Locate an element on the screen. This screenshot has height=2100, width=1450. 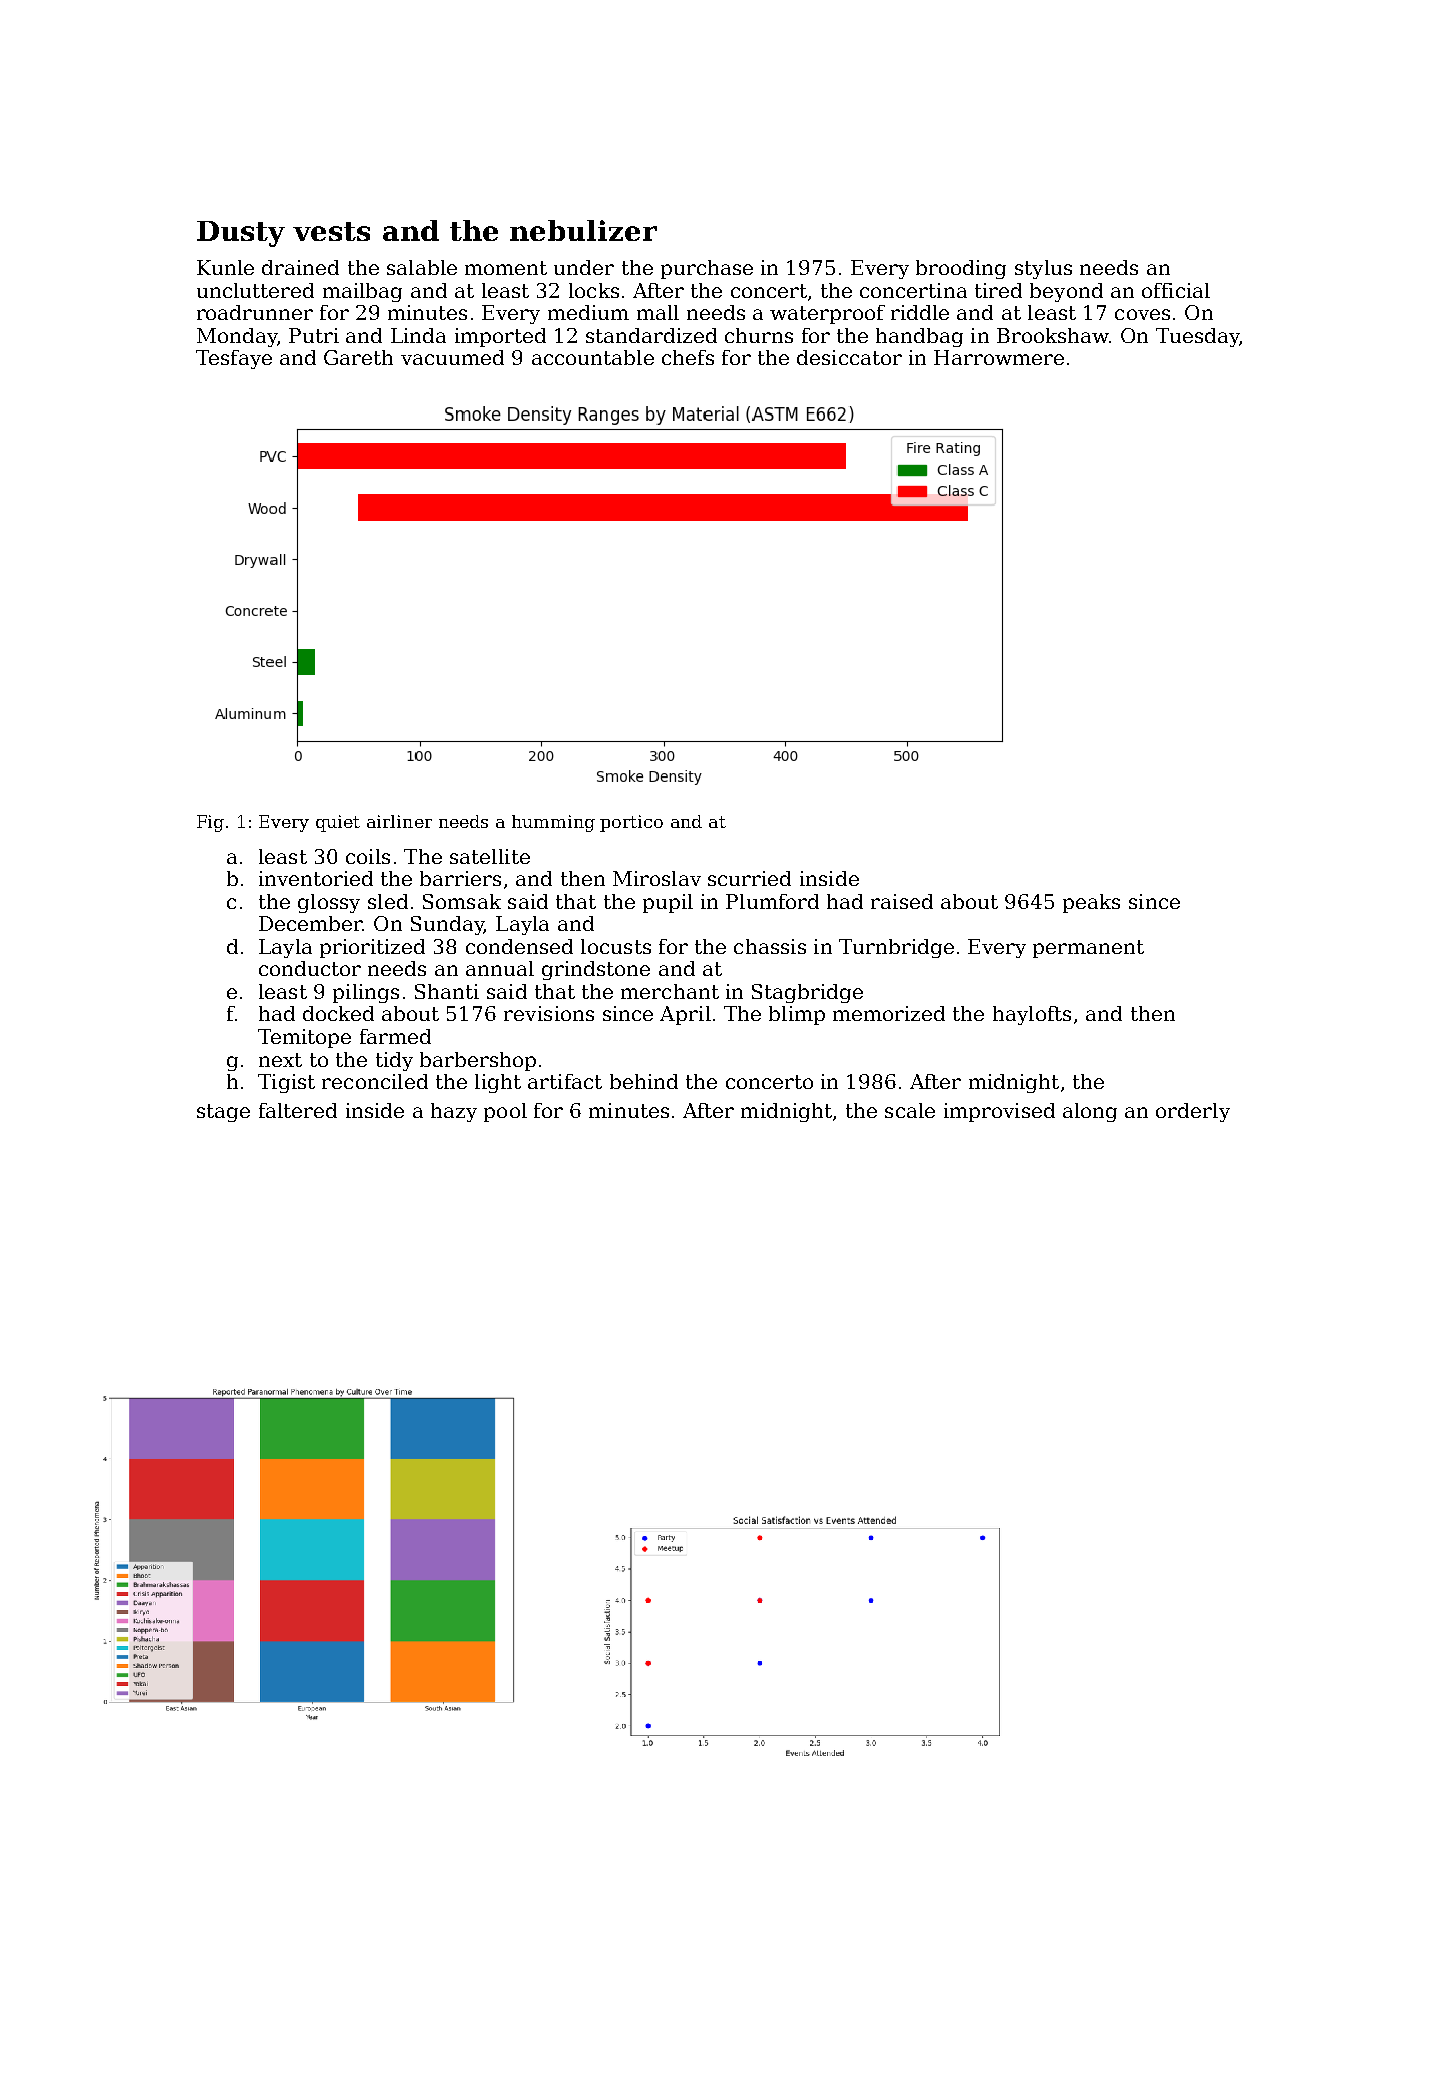
behind is located at coordinates (644, 1081).
